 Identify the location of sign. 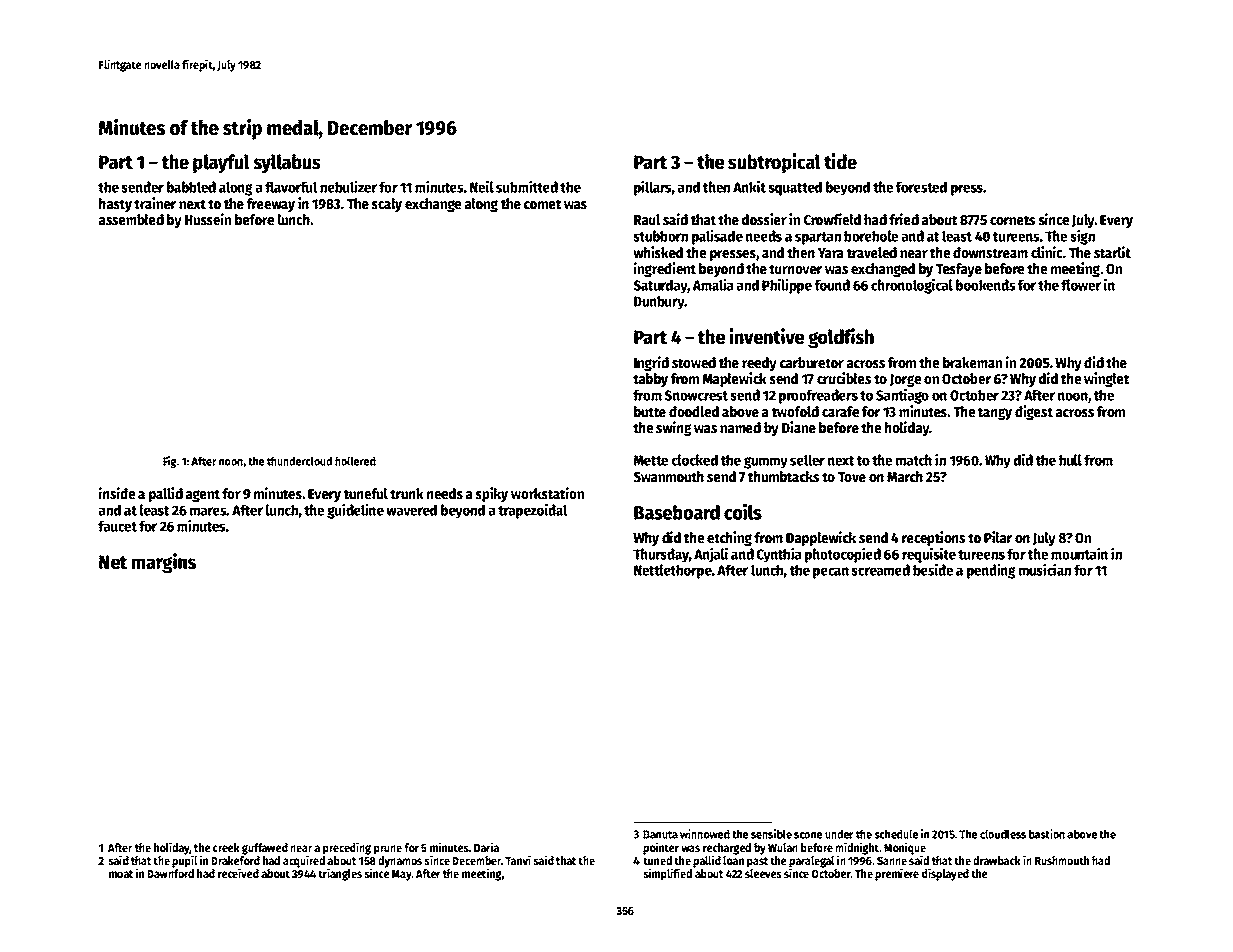
(1082, 237).
